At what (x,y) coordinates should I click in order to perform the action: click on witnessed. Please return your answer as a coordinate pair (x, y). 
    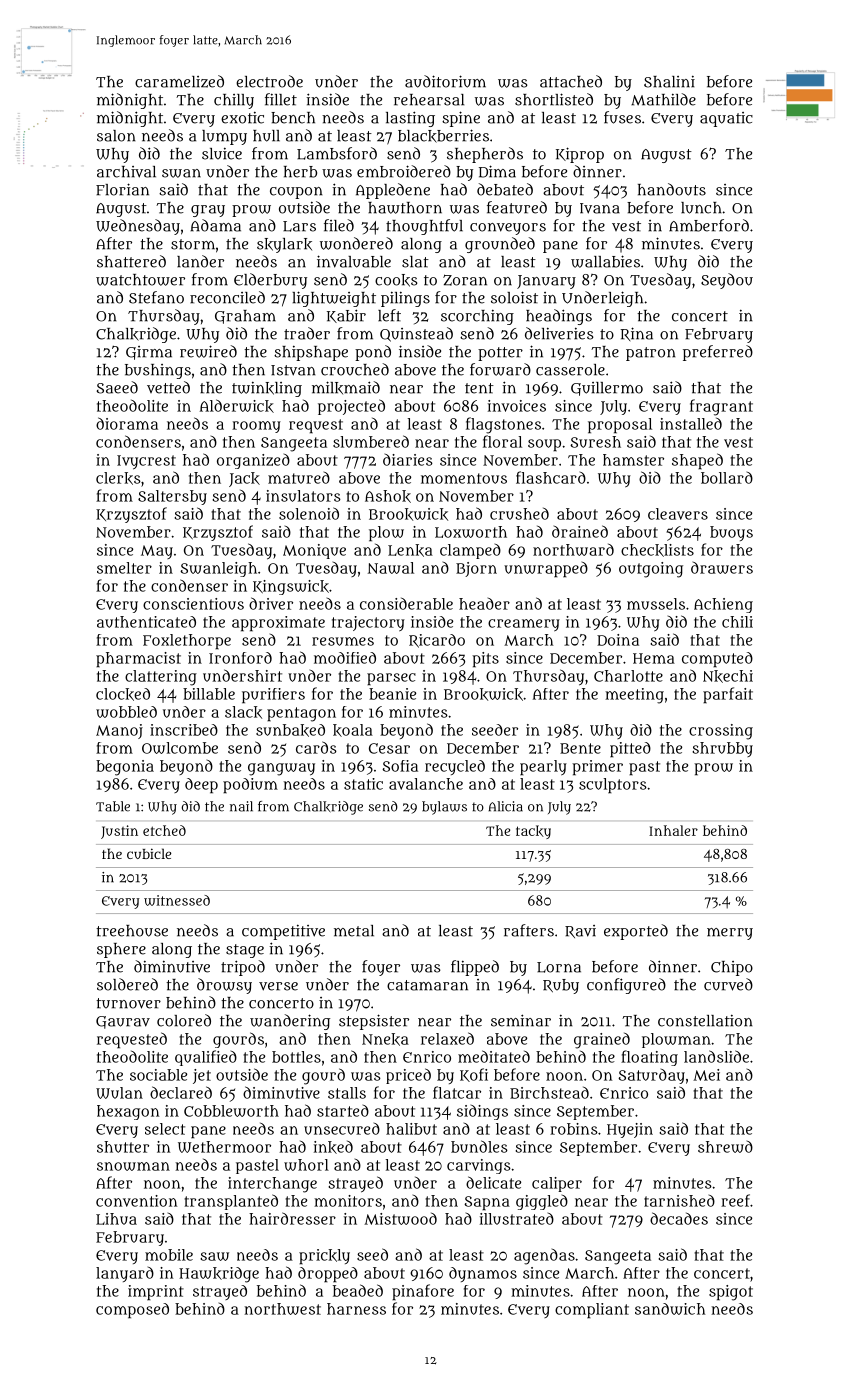
    Looking at the image, I should click on (177, 900).
